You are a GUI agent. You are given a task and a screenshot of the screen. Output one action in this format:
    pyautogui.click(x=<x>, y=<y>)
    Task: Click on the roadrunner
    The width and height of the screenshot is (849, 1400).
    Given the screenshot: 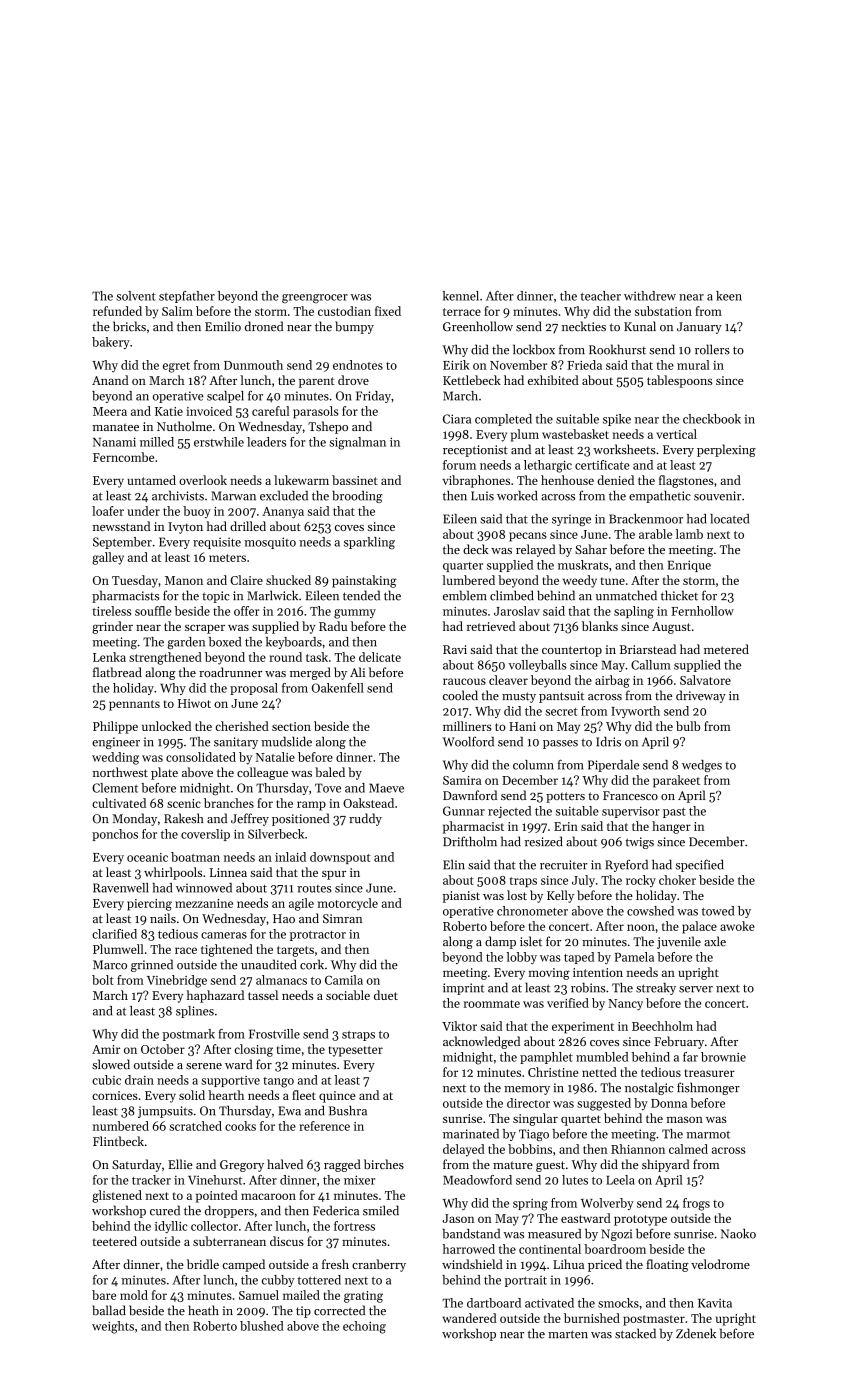 What is the action you would take?
    pyautogui.click(x=230, y=672)
